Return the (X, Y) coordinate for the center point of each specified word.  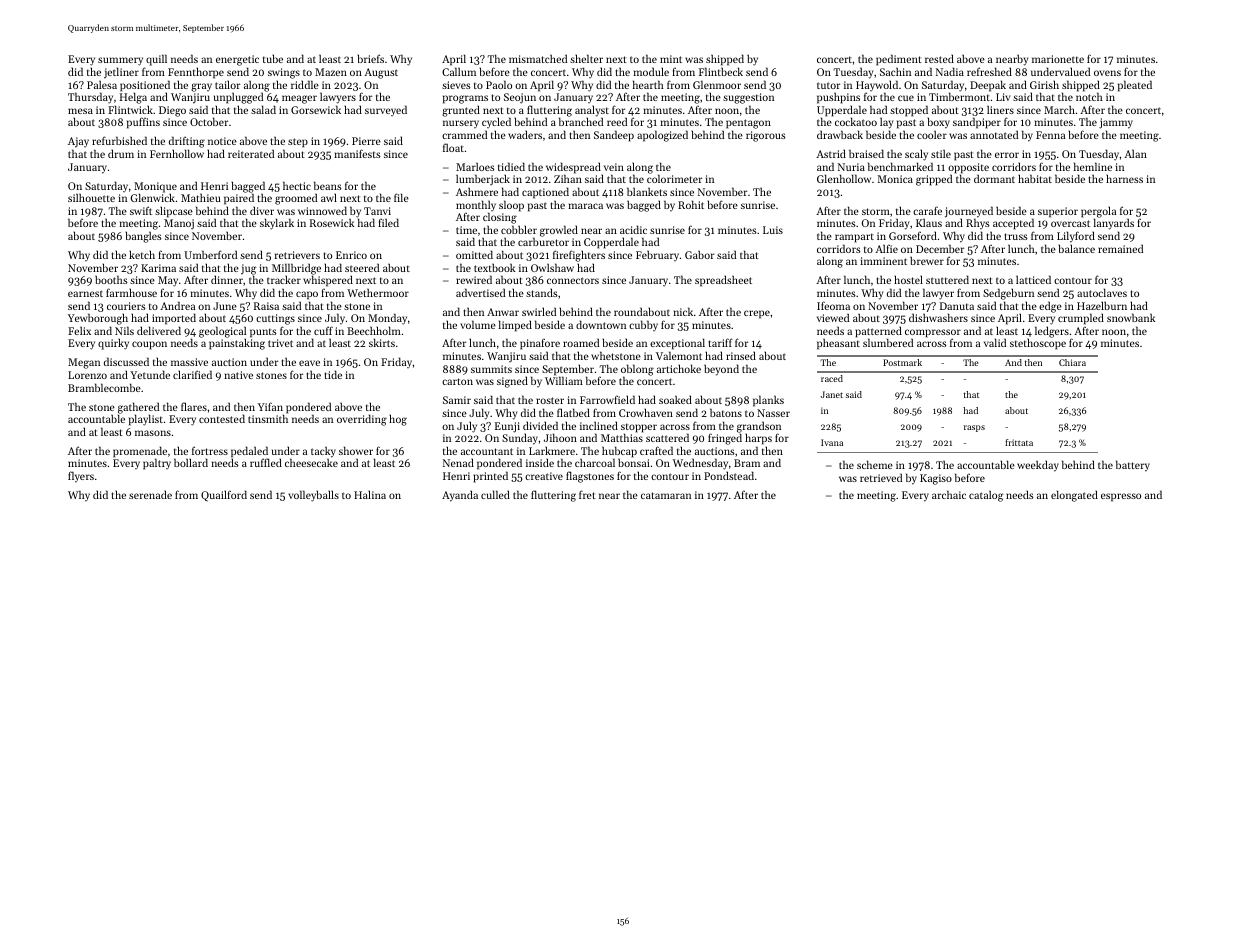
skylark (277, 224)
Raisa (266, 306)
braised (866, 153)
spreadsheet (723, 281)
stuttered (947, 279)
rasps (974, 428)
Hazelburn (1102, 305)
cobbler (519, 229)
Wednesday (700, 464)
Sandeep (614, 136)
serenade (150, 494)
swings (284, 73)
